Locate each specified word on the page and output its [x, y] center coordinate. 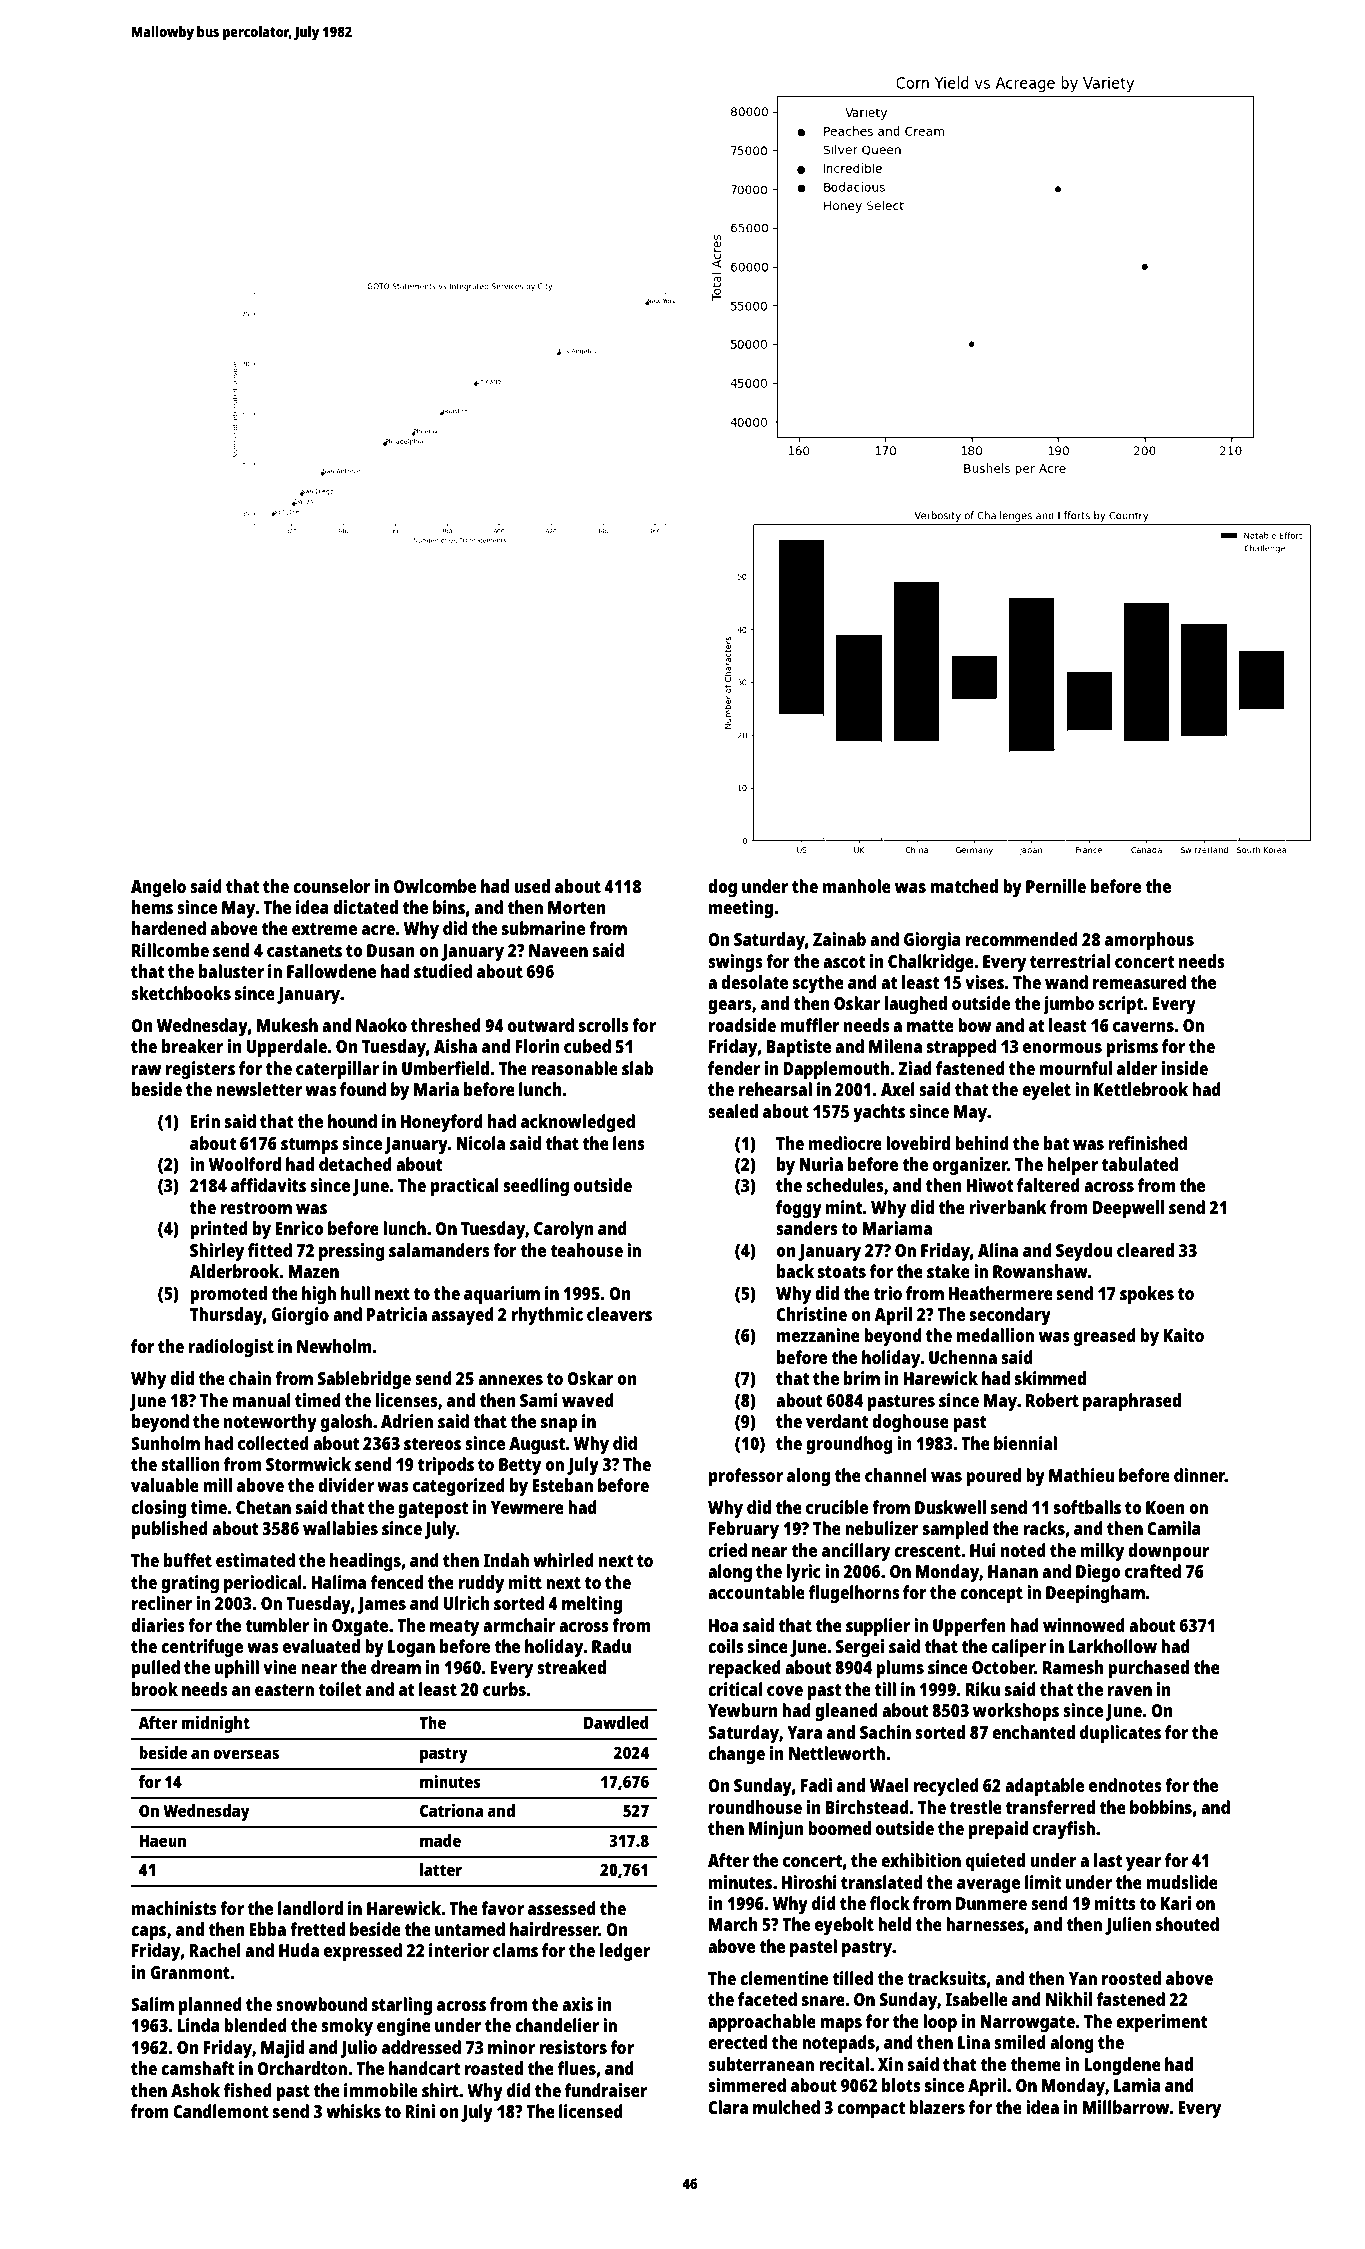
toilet [340, 1689]
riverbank [1008, 1207]
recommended [1021, 939]
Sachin [885, 1732]
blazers [937, 2107]
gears [729, 1007]
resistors [573, 2047]
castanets [304, 951]
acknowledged [578, 1123]
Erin [205, 1121]
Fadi [816, 1785]
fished [248, 2090]
